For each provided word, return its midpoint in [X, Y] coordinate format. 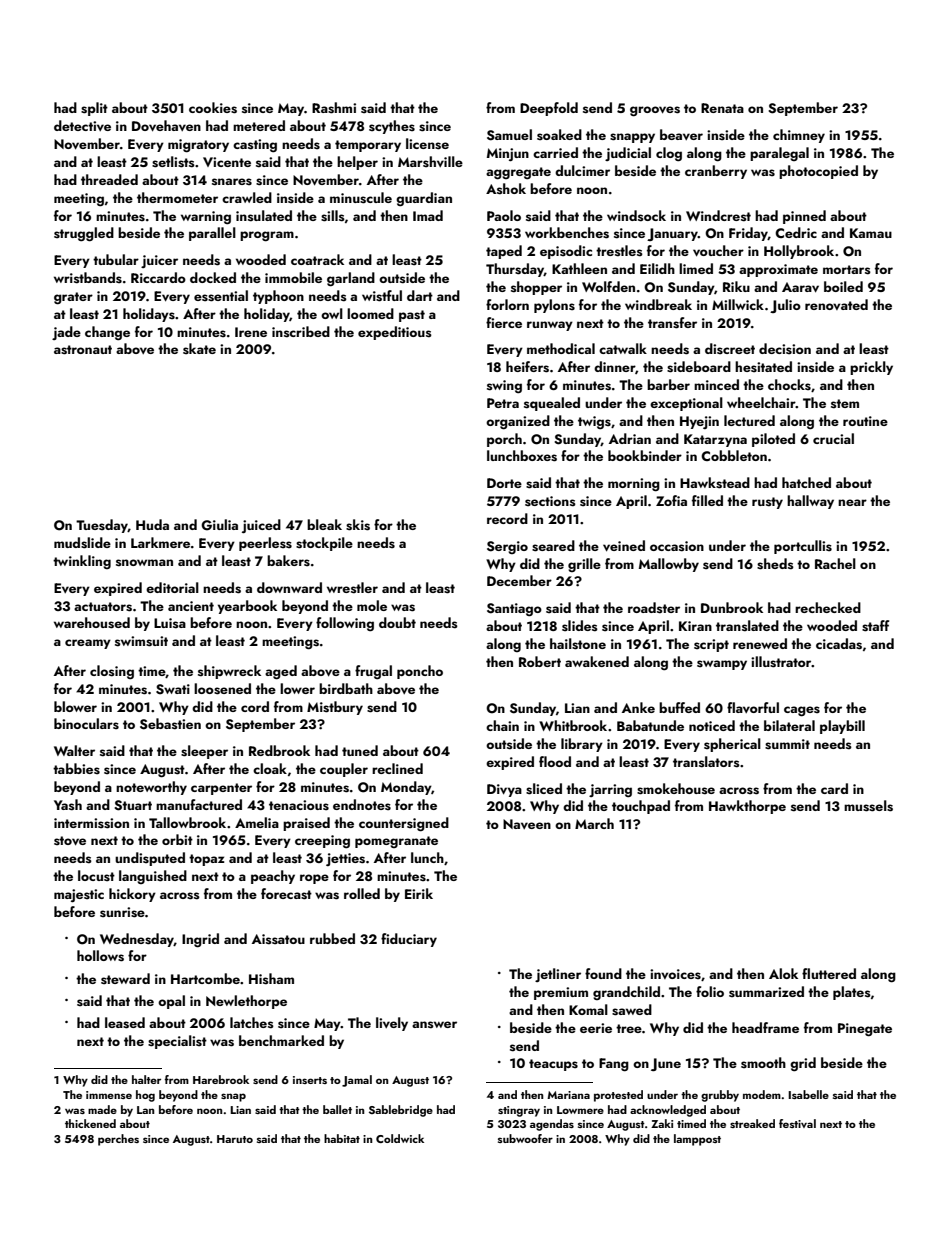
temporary [368, 146]
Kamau [871, 233]
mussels [868, 806]
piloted [773, 440]
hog [145, 1096]
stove [70, 841]
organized [518, 422]
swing [504, 387]
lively [392, 1024]
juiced [261, 526]
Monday [406, 788]
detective [82, 125]
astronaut [83, 350]
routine [865, 421]
